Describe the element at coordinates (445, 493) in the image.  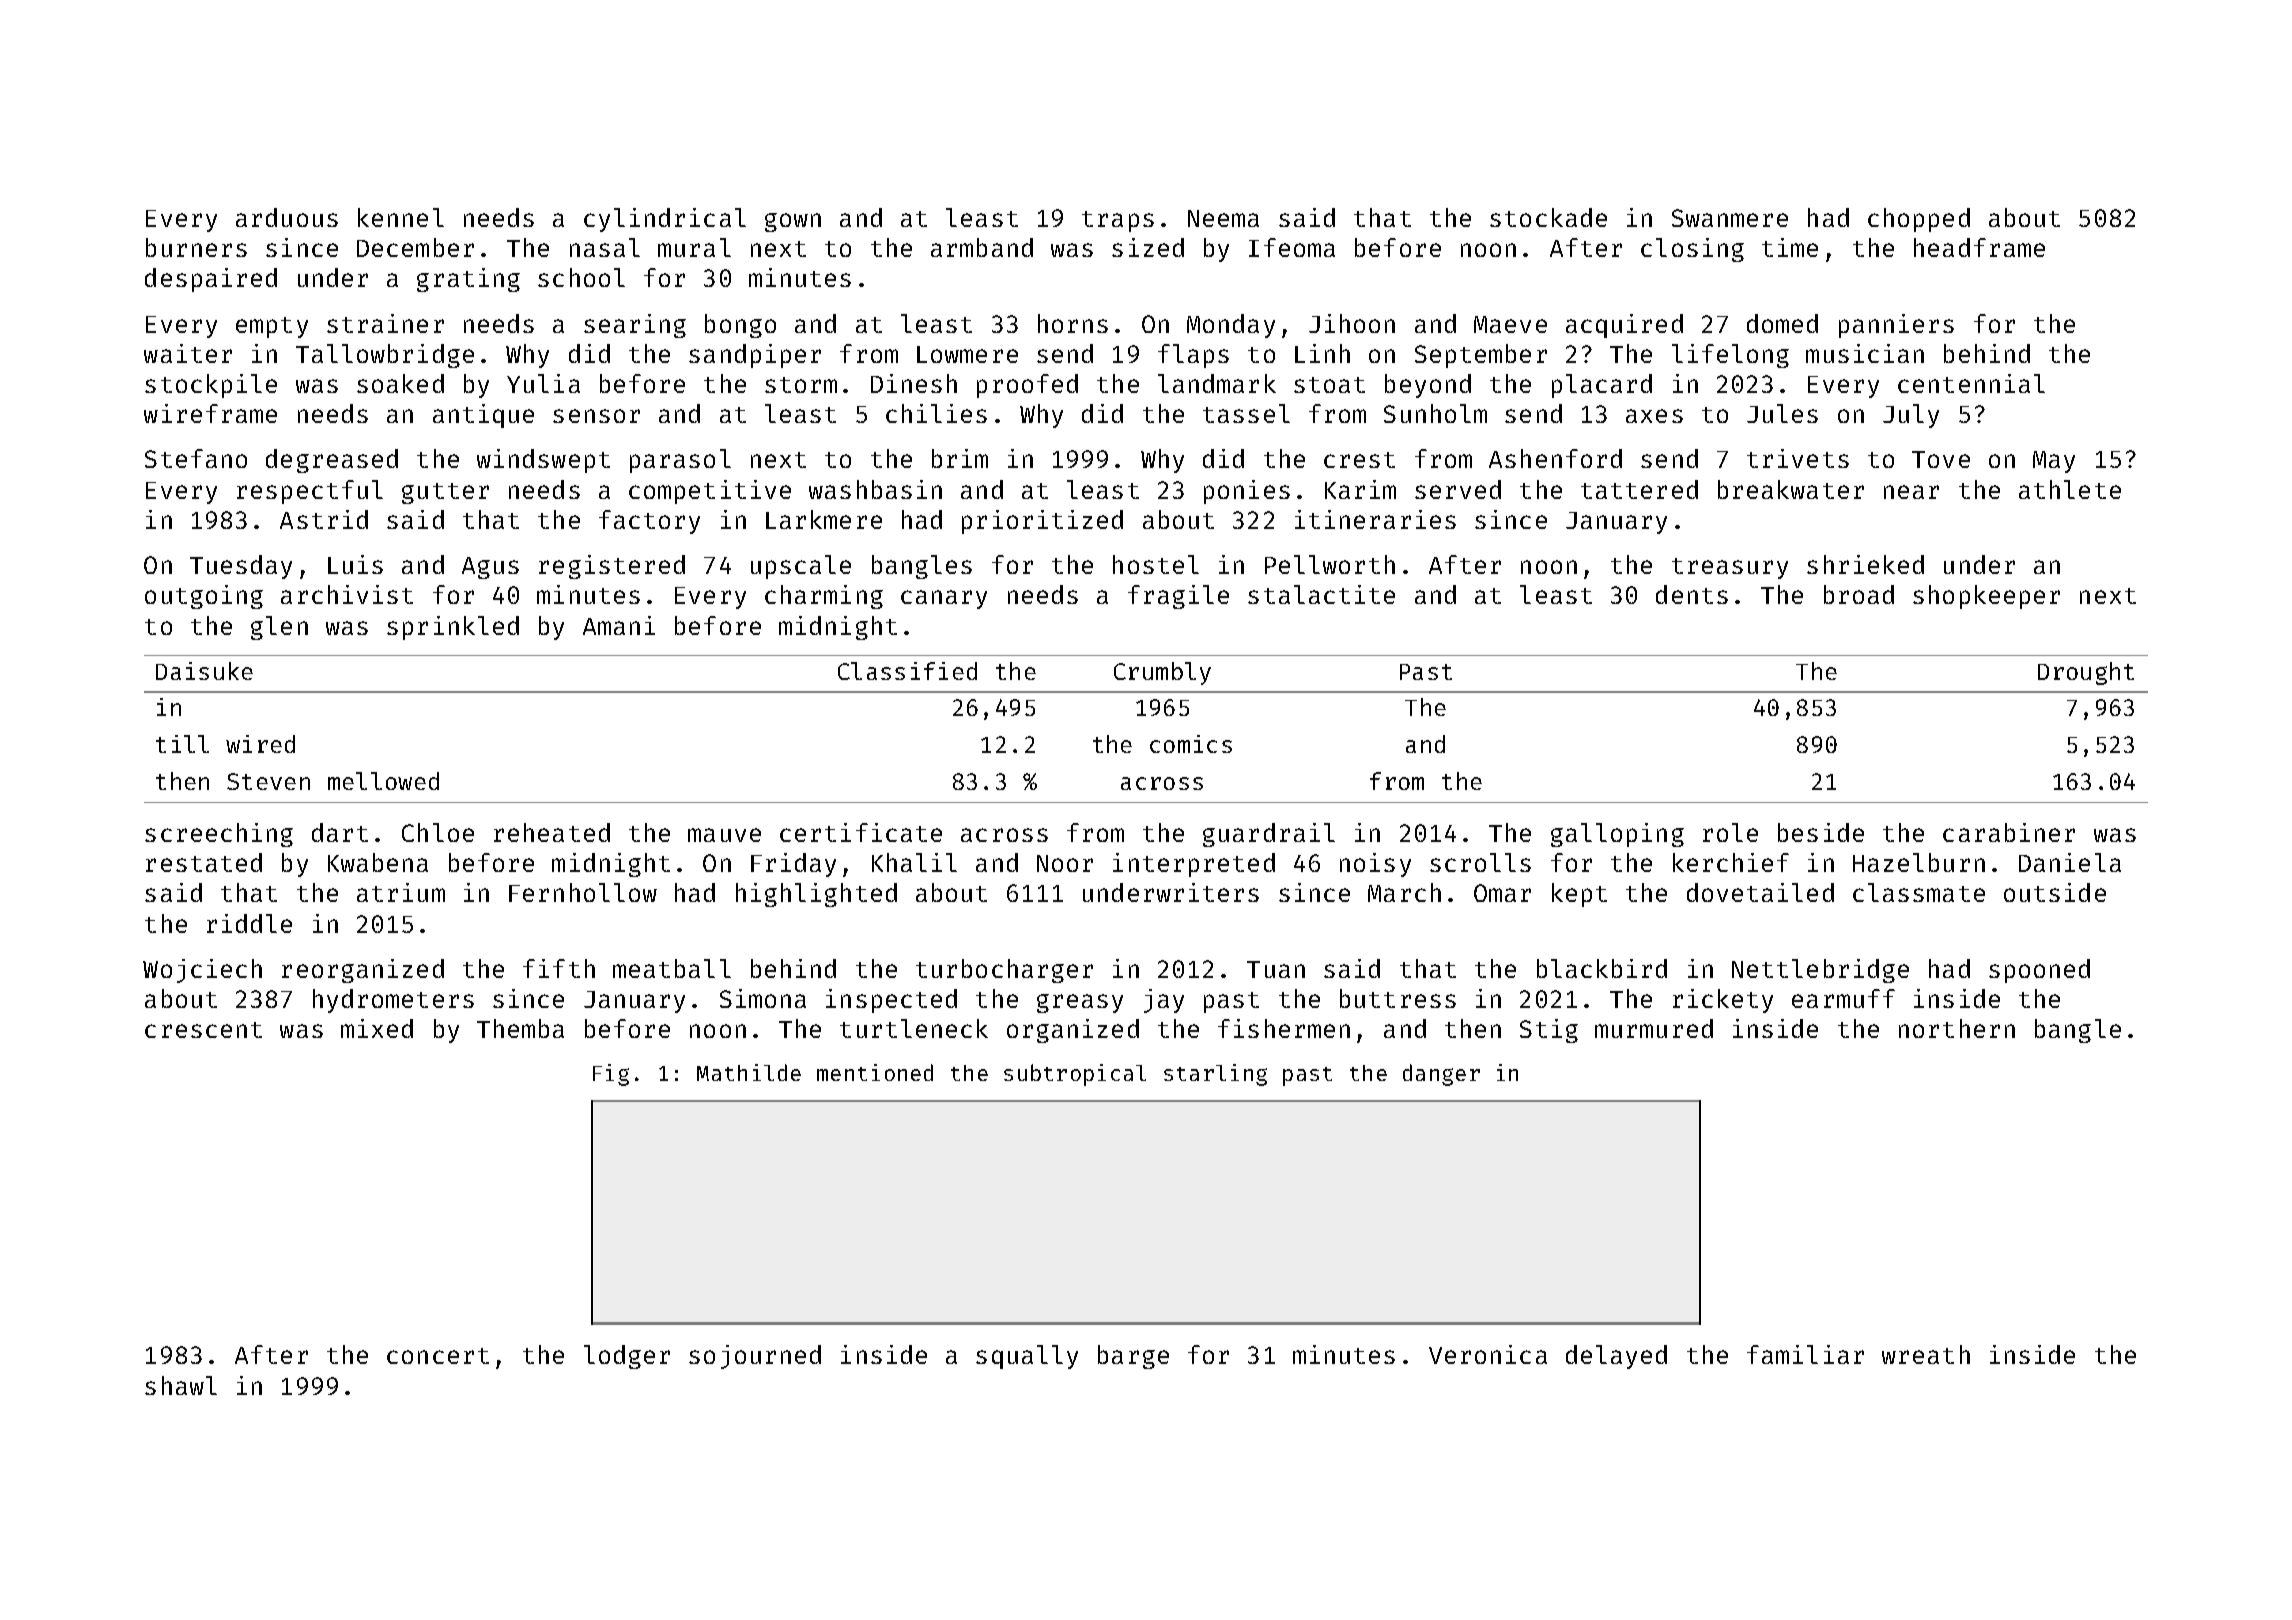
I see `gutter` at that location.
